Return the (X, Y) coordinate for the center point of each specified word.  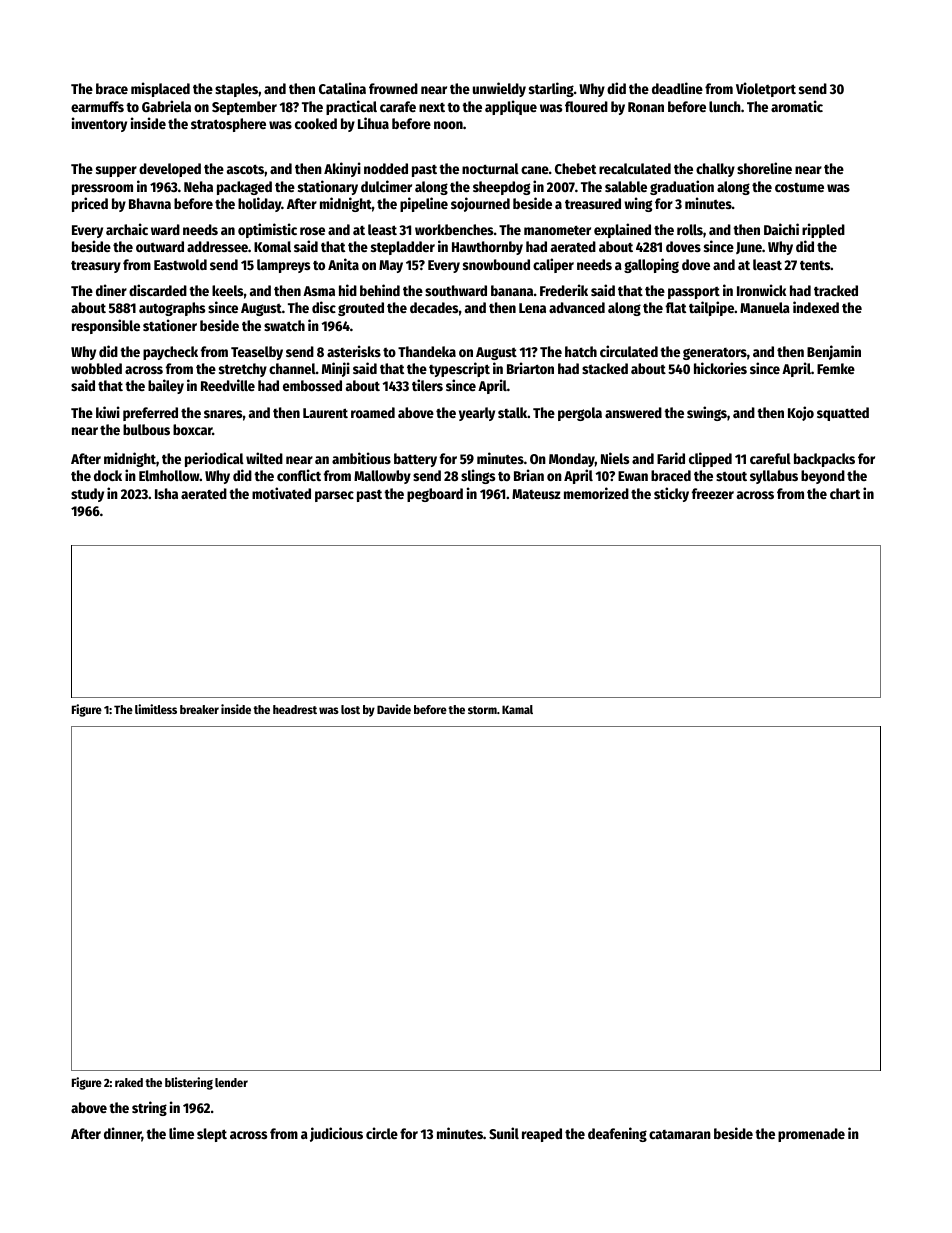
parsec (334, 496)
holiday (259, 204)
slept (212, 1135)
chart (845, 493)
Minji (336, 369)
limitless (156, 709)
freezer (713, 493)
